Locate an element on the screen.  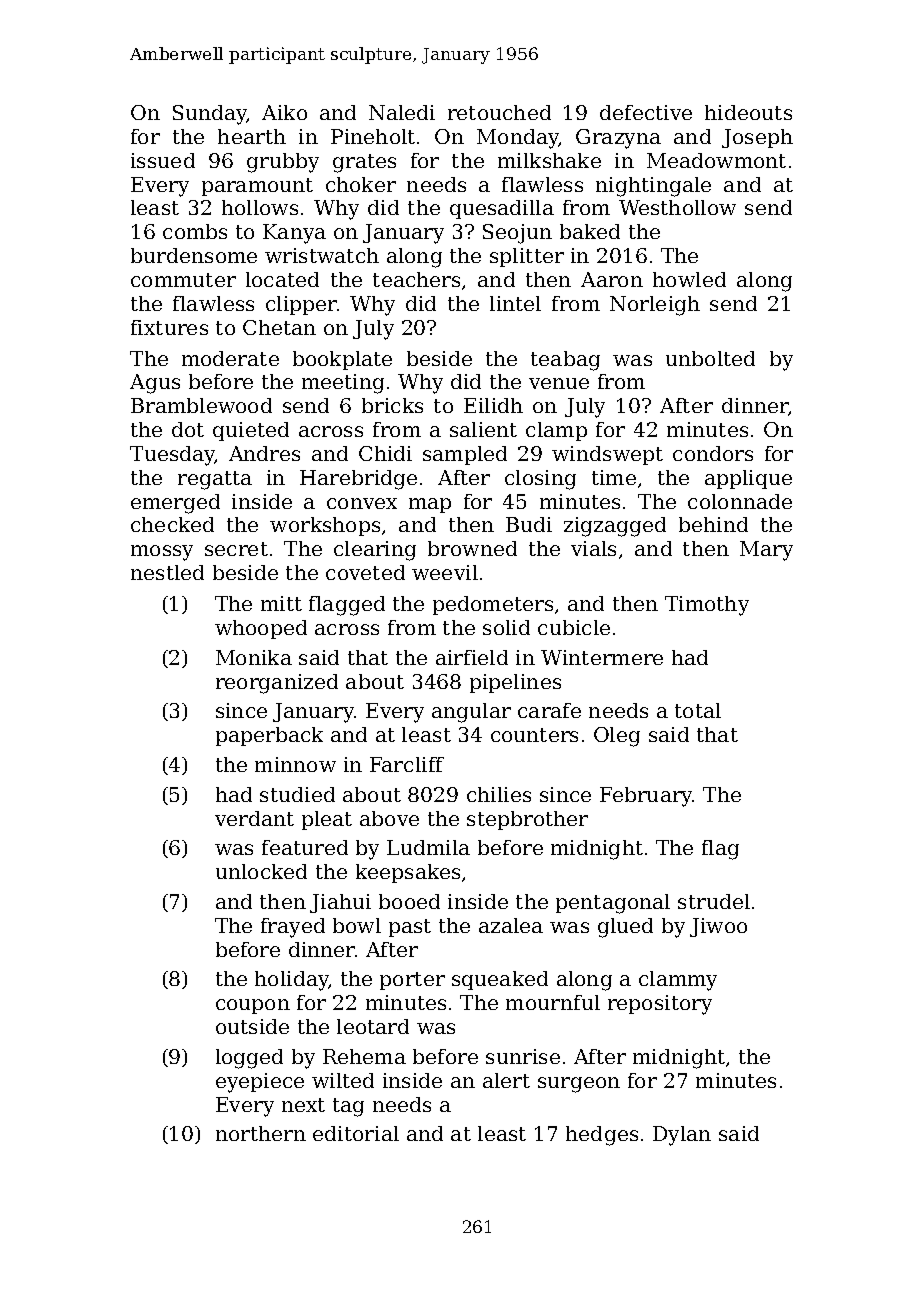
map is located at coordinates (430, 505).
